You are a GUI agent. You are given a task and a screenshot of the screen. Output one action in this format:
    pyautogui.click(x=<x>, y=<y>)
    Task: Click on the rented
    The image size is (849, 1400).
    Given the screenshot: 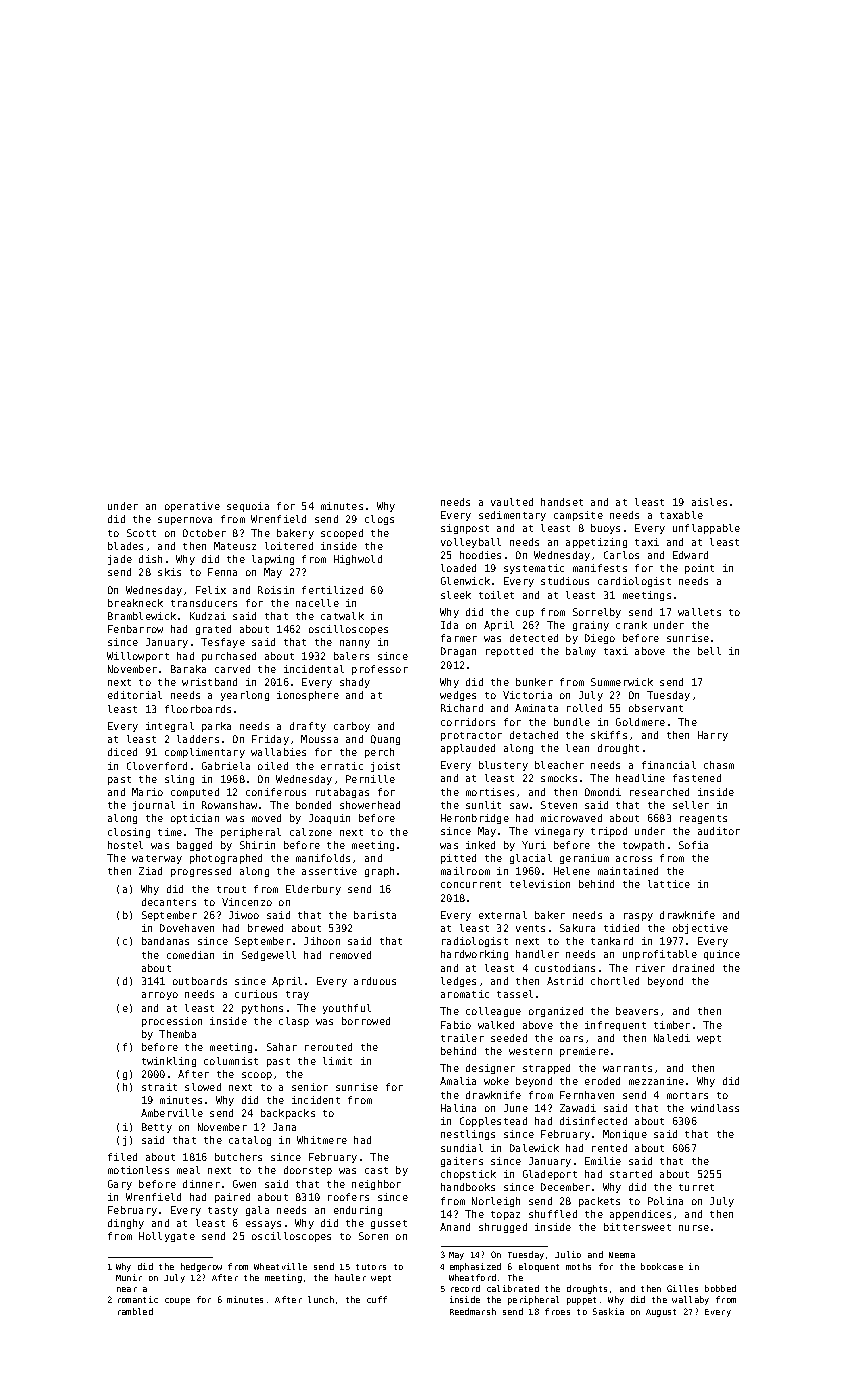 What is the action you would take?
    pyautogui.click(x=609, y=1148)
